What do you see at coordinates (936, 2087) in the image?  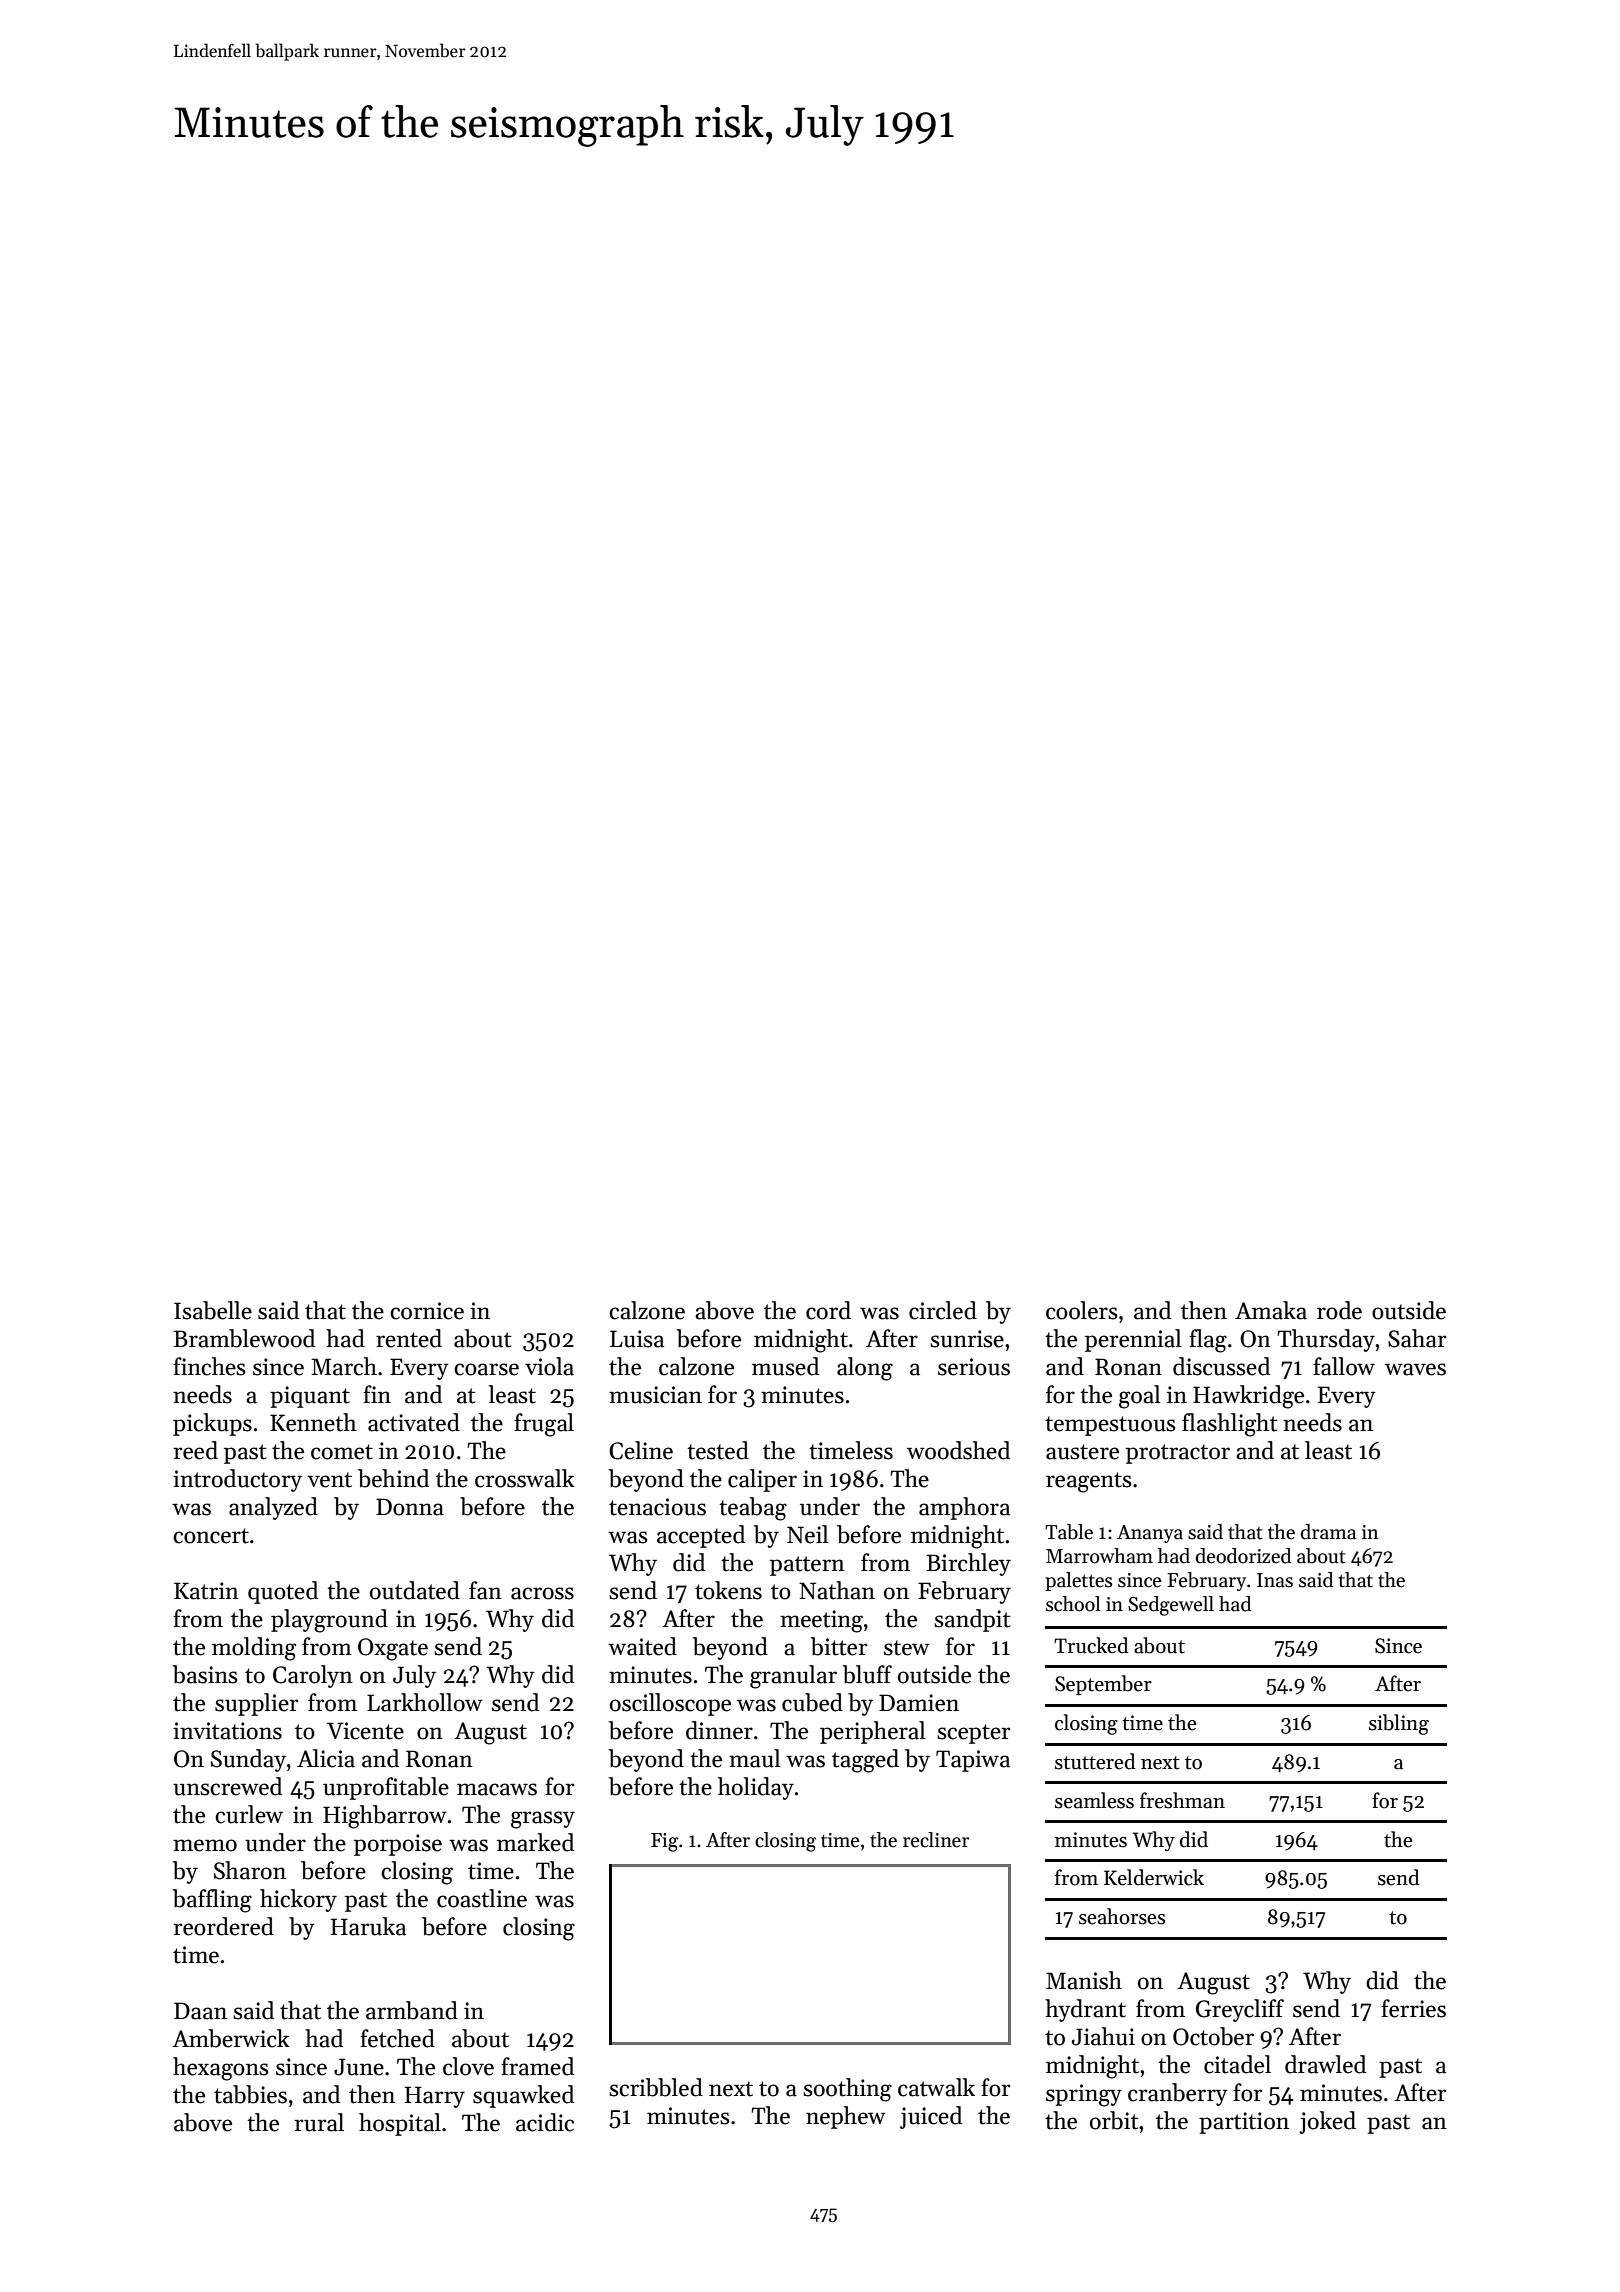 I see `catwalk` at bounding box center [936, 2087].
